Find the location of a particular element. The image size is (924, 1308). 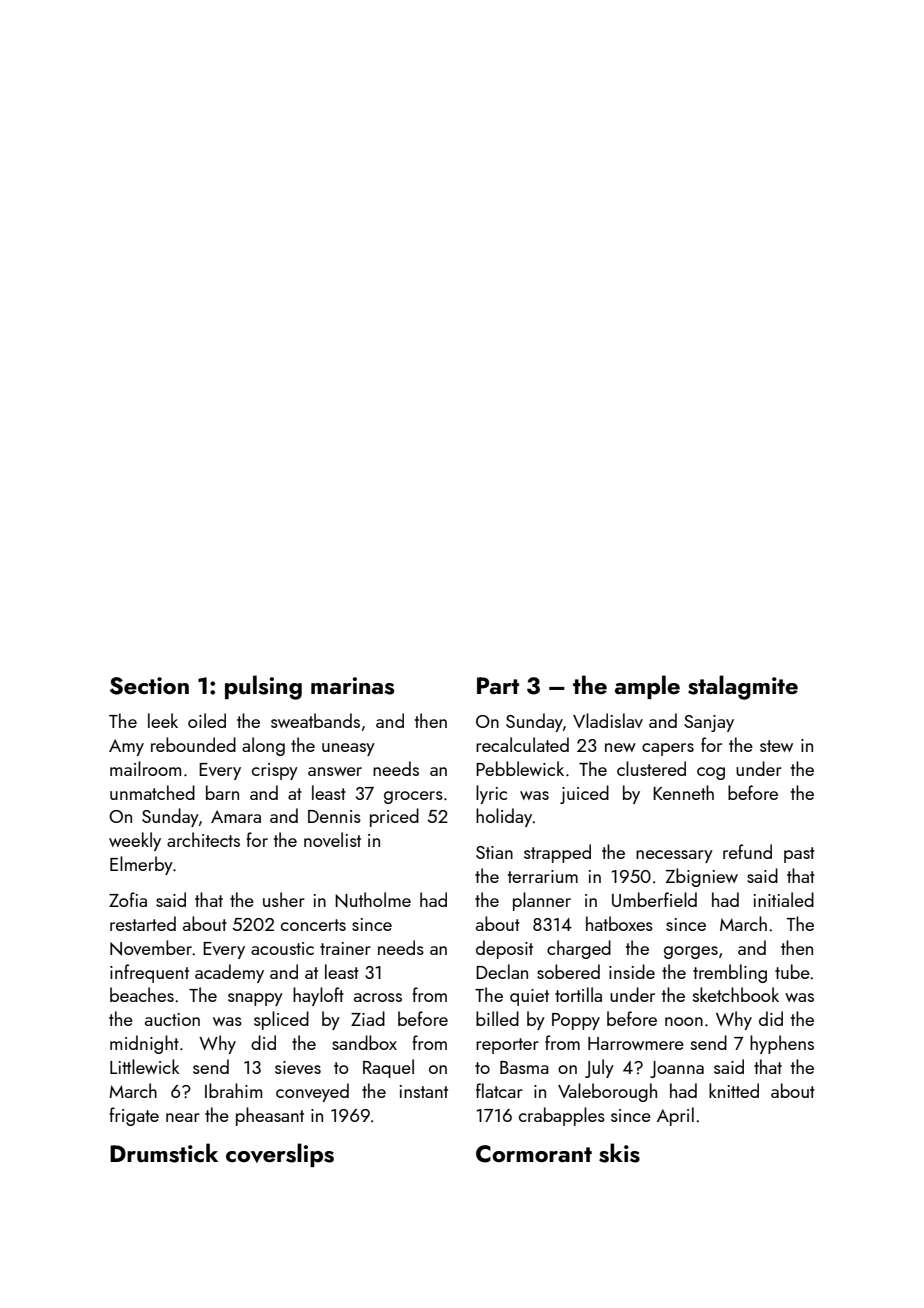

Vladislav is located at coordinates (608, 720).
